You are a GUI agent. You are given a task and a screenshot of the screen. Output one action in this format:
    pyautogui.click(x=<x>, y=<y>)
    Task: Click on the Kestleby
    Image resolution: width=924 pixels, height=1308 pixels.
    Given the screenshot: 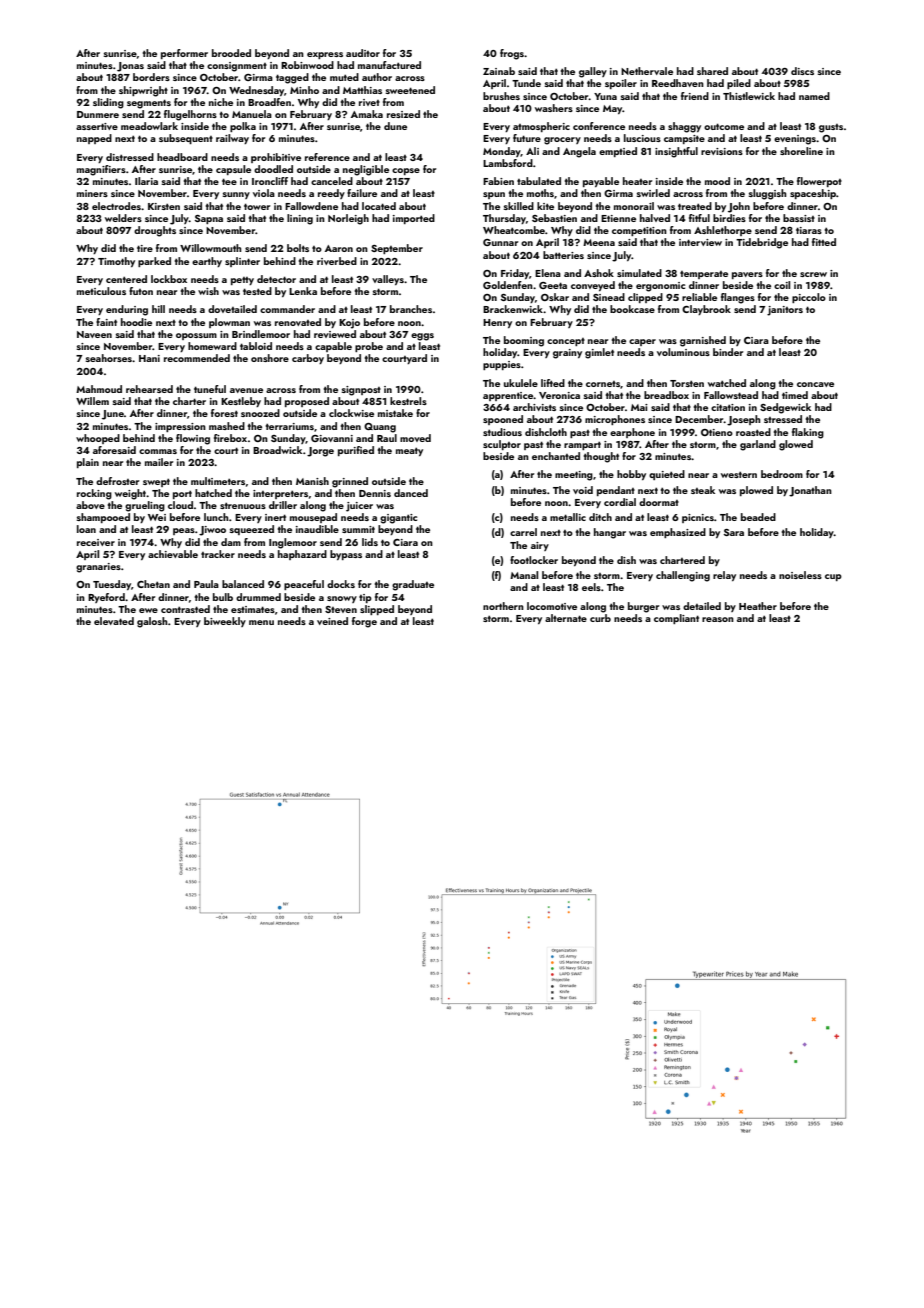 What is the action you would take?
    pyautogui.click(x=241, y=402)
